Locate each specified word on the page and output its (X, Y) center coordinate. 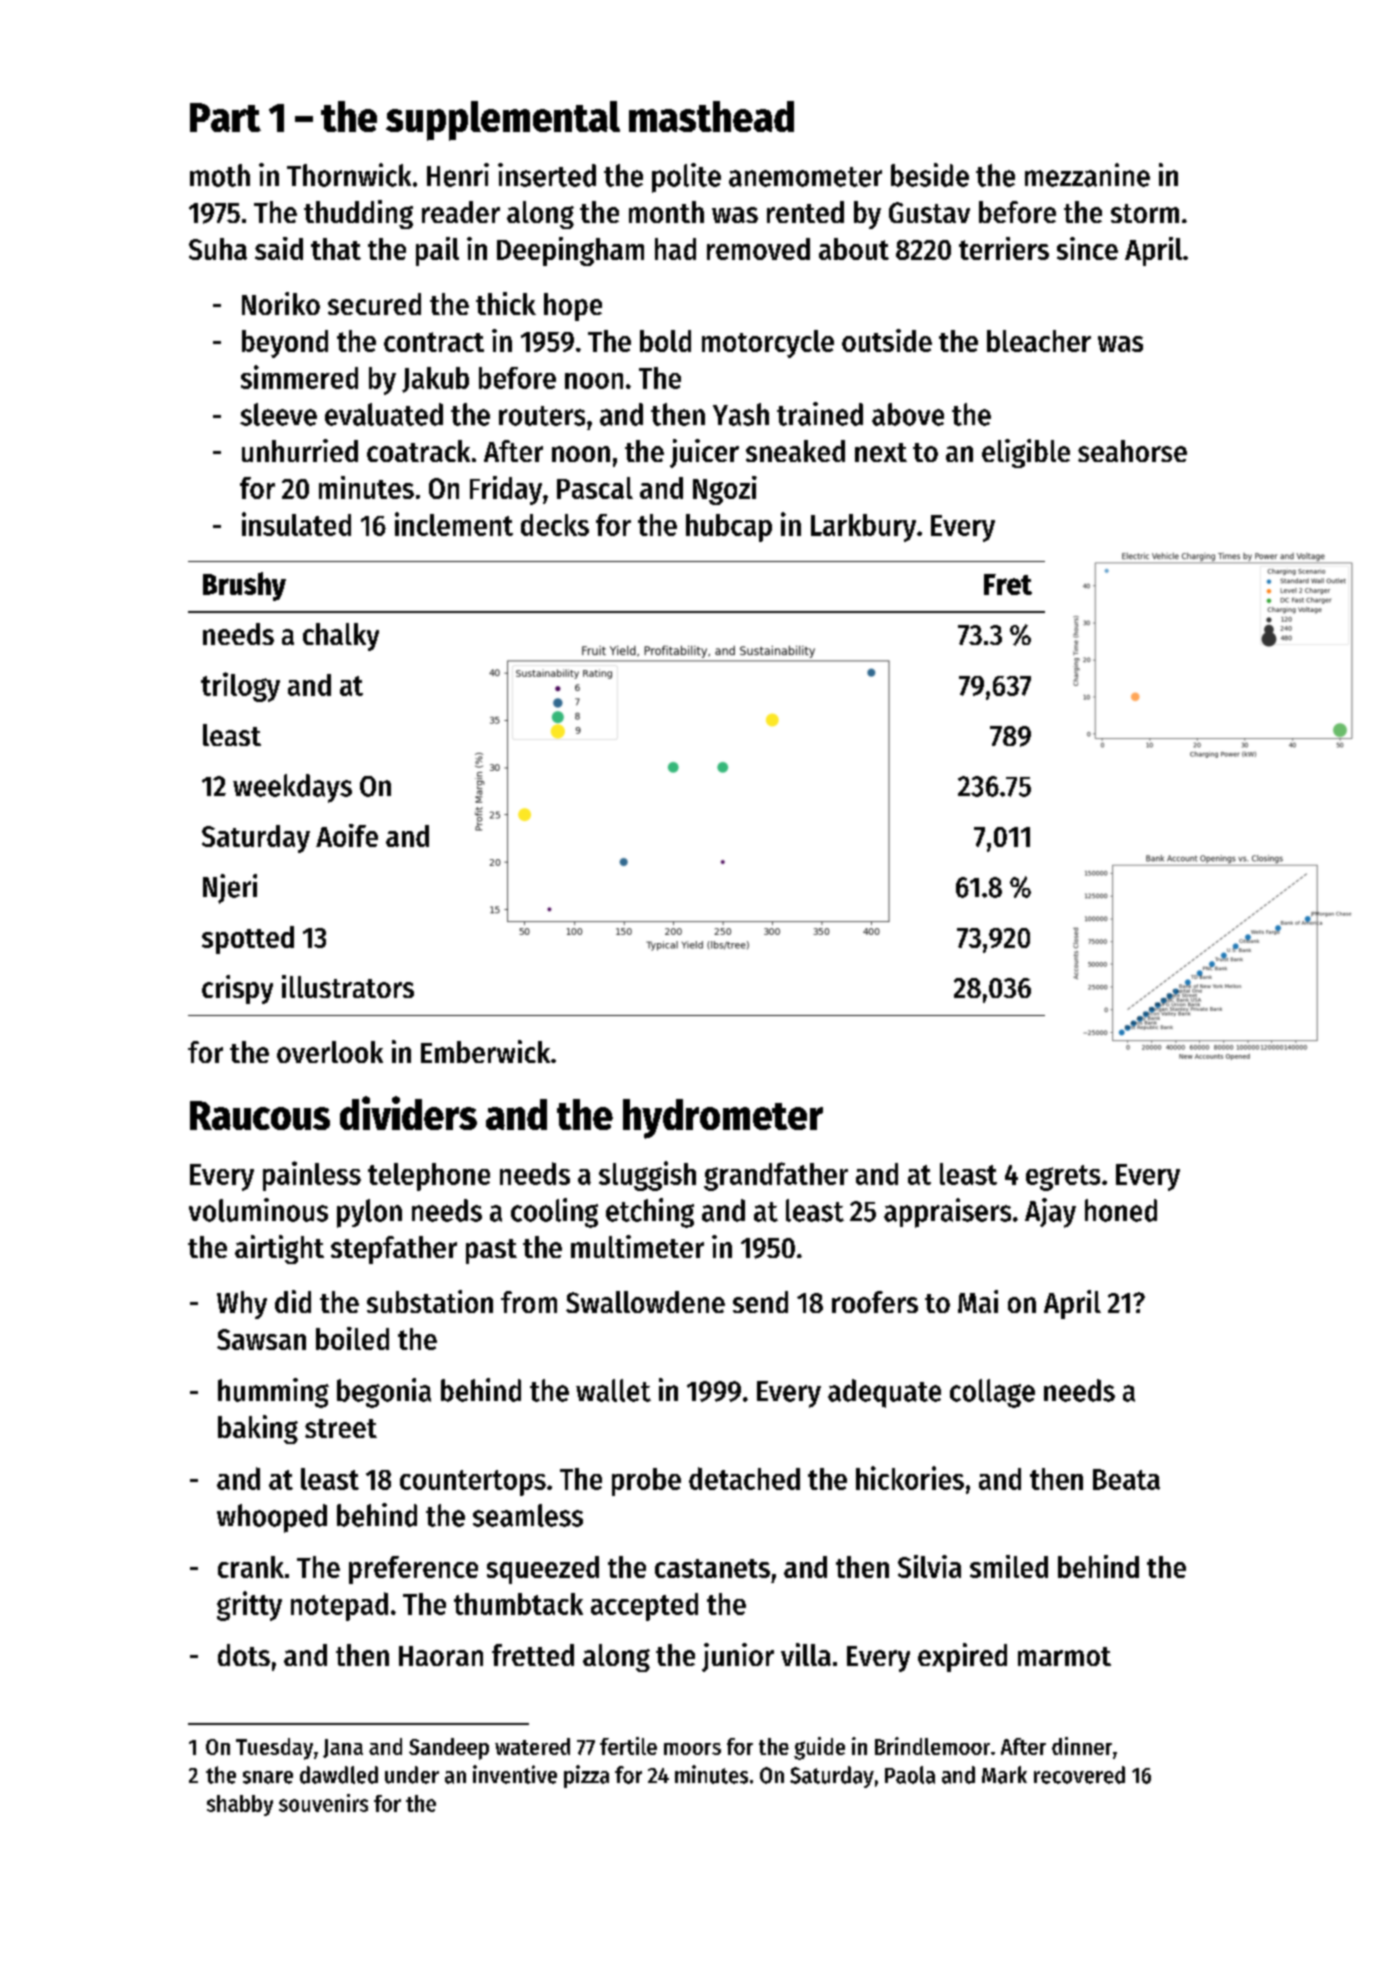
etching (650, 1213)
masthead (711, 116)
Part (225, 117)
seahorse (1132, 451)
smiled (1009, 1566)
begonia (384, 1393)
